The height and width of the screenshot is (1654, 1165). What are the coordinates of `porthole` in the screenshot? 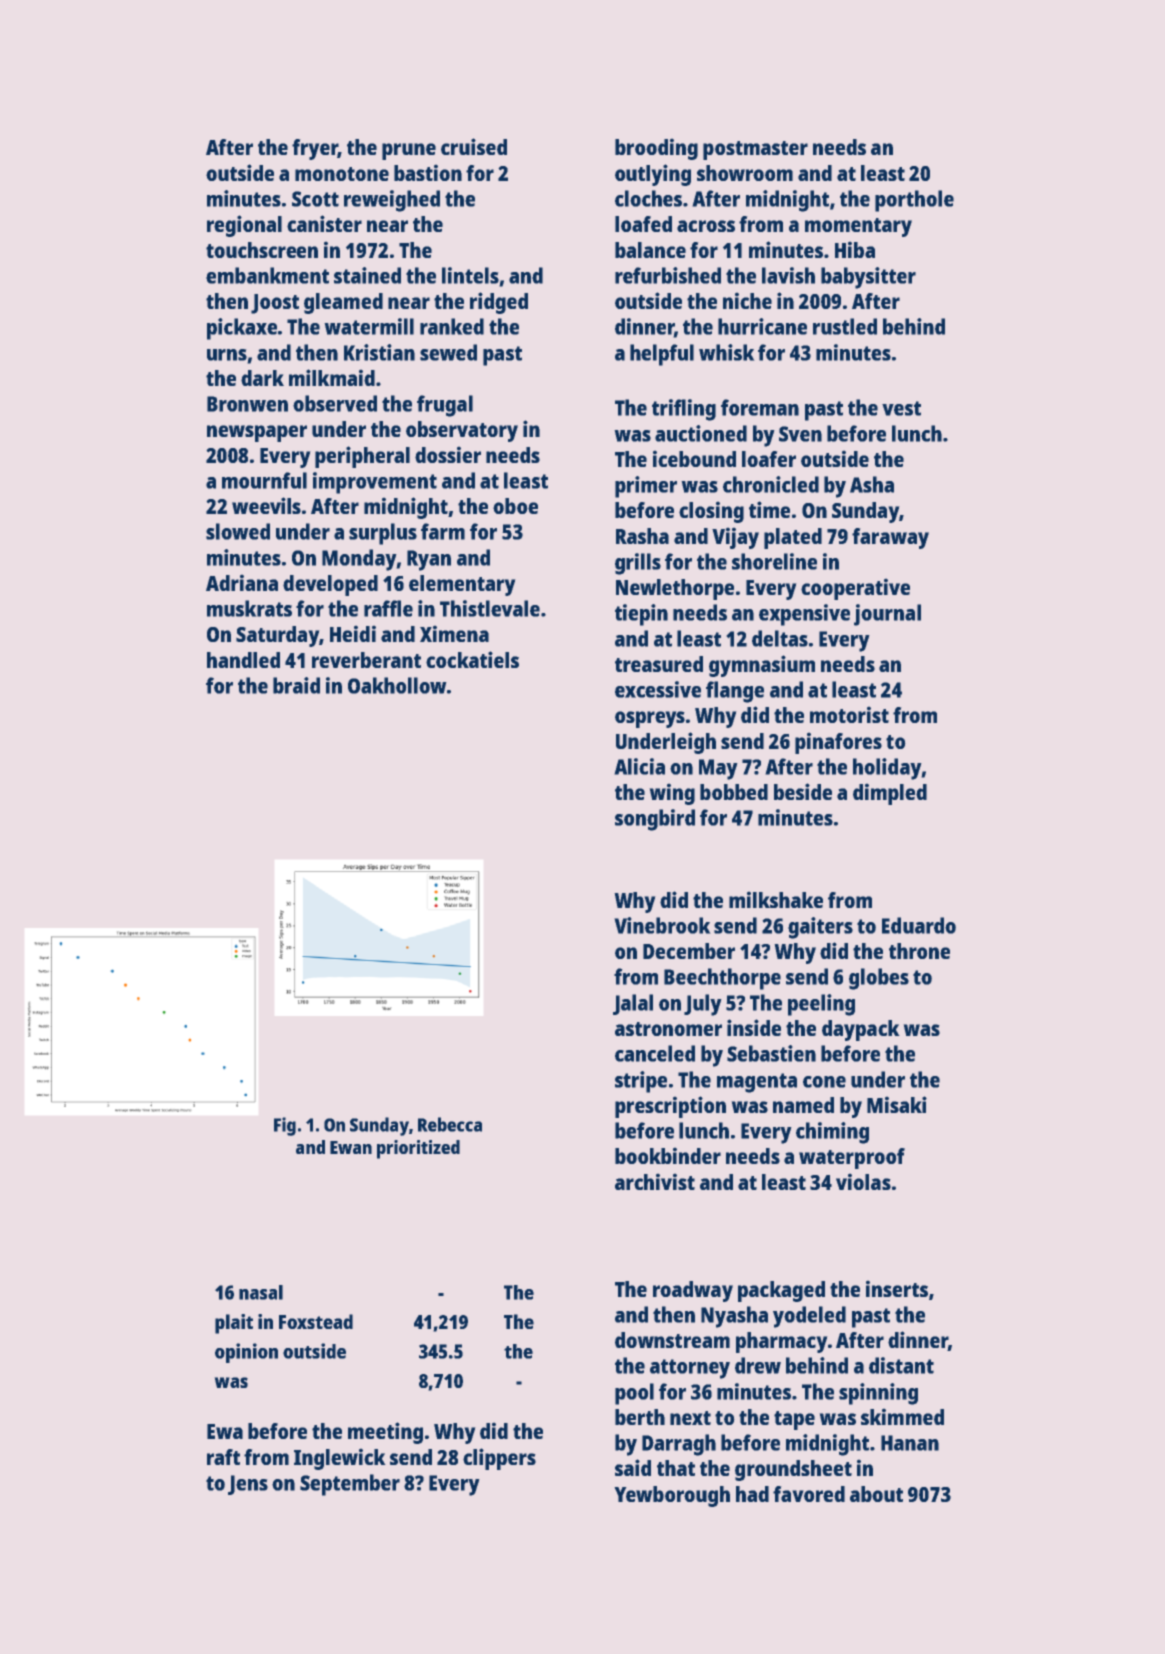 It's located at (914, 201).
